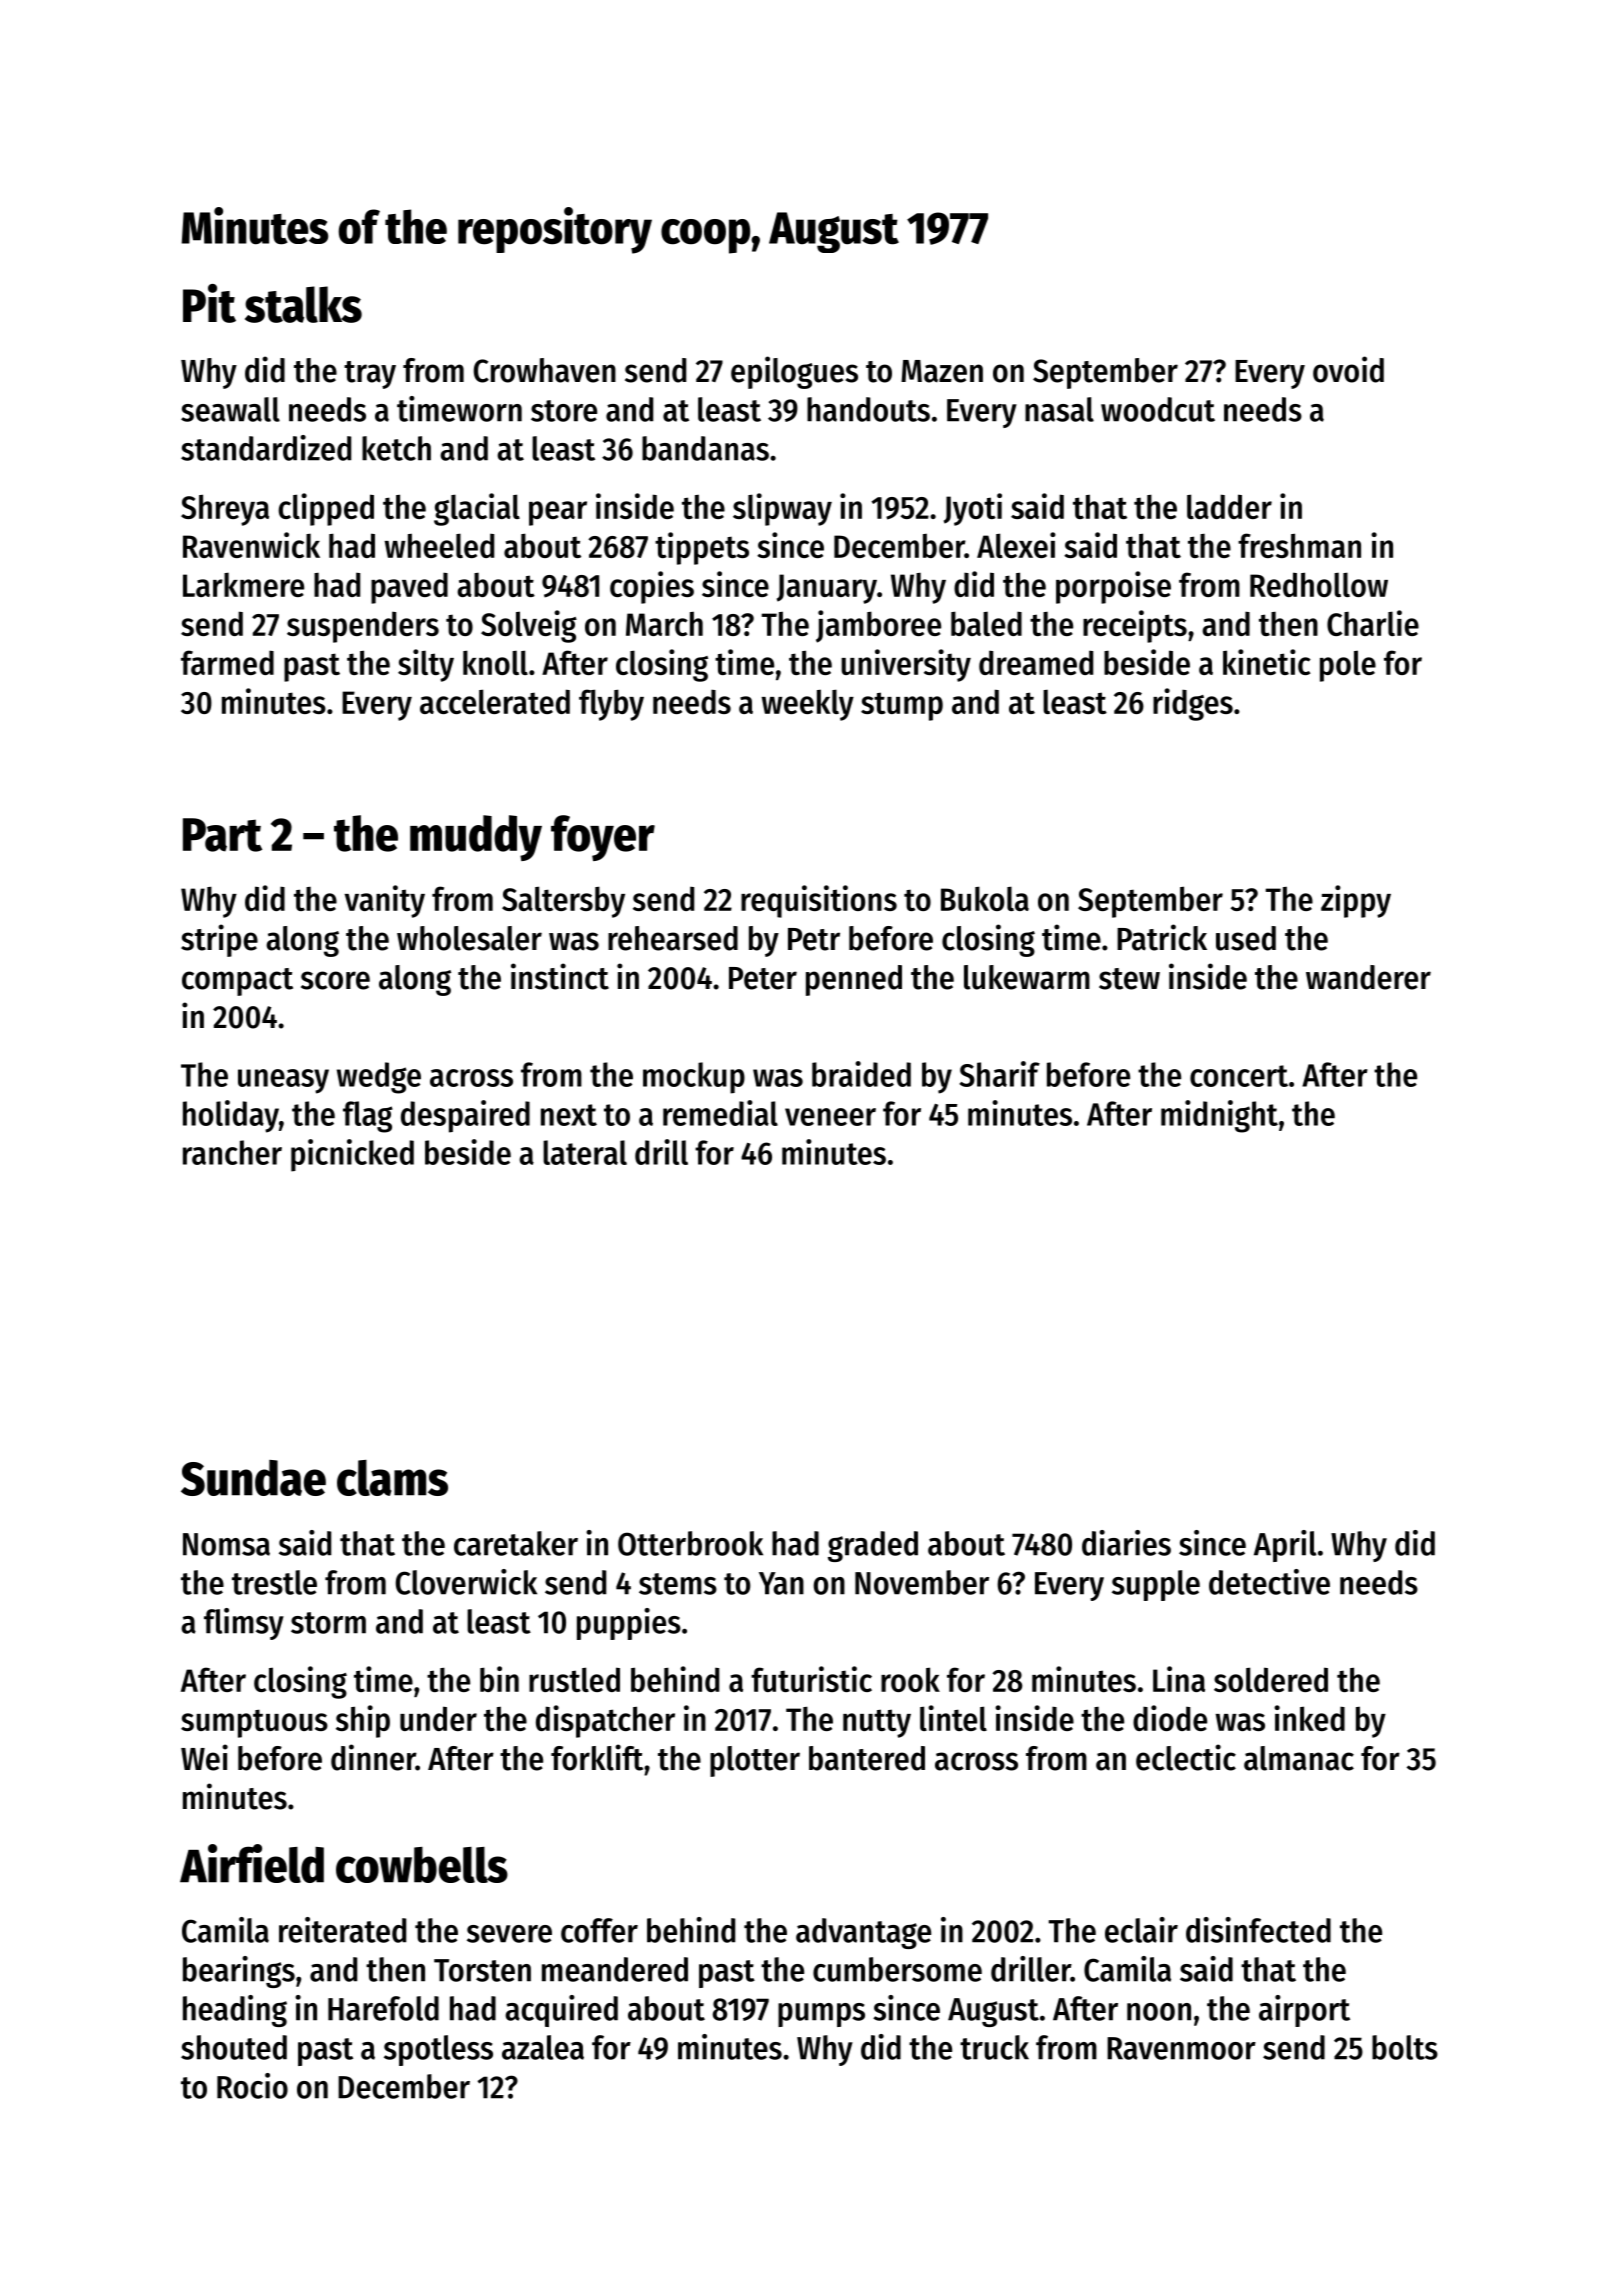  I want to click on Pit, so click(209, 303).
